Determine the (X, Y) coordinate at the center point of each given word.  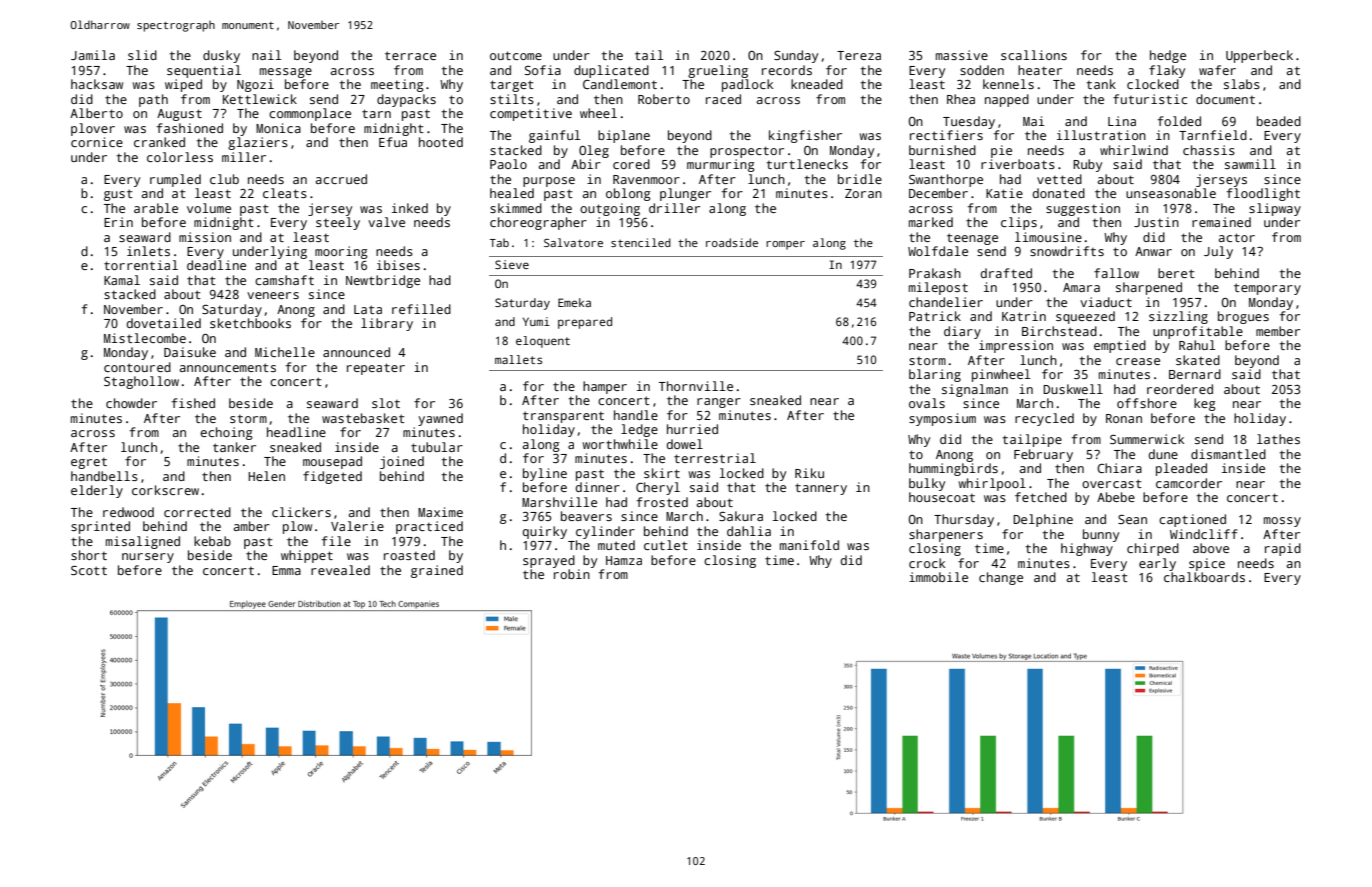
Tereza (859, 55)
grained (437, 571)
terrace (410, 55)
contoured (137, 367)
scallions (1034, 55)
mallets (518, 359)
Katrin (1024, 316)
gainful (554, 136)
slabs (1242, 84)
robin (572, 574)
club (224, 179)
